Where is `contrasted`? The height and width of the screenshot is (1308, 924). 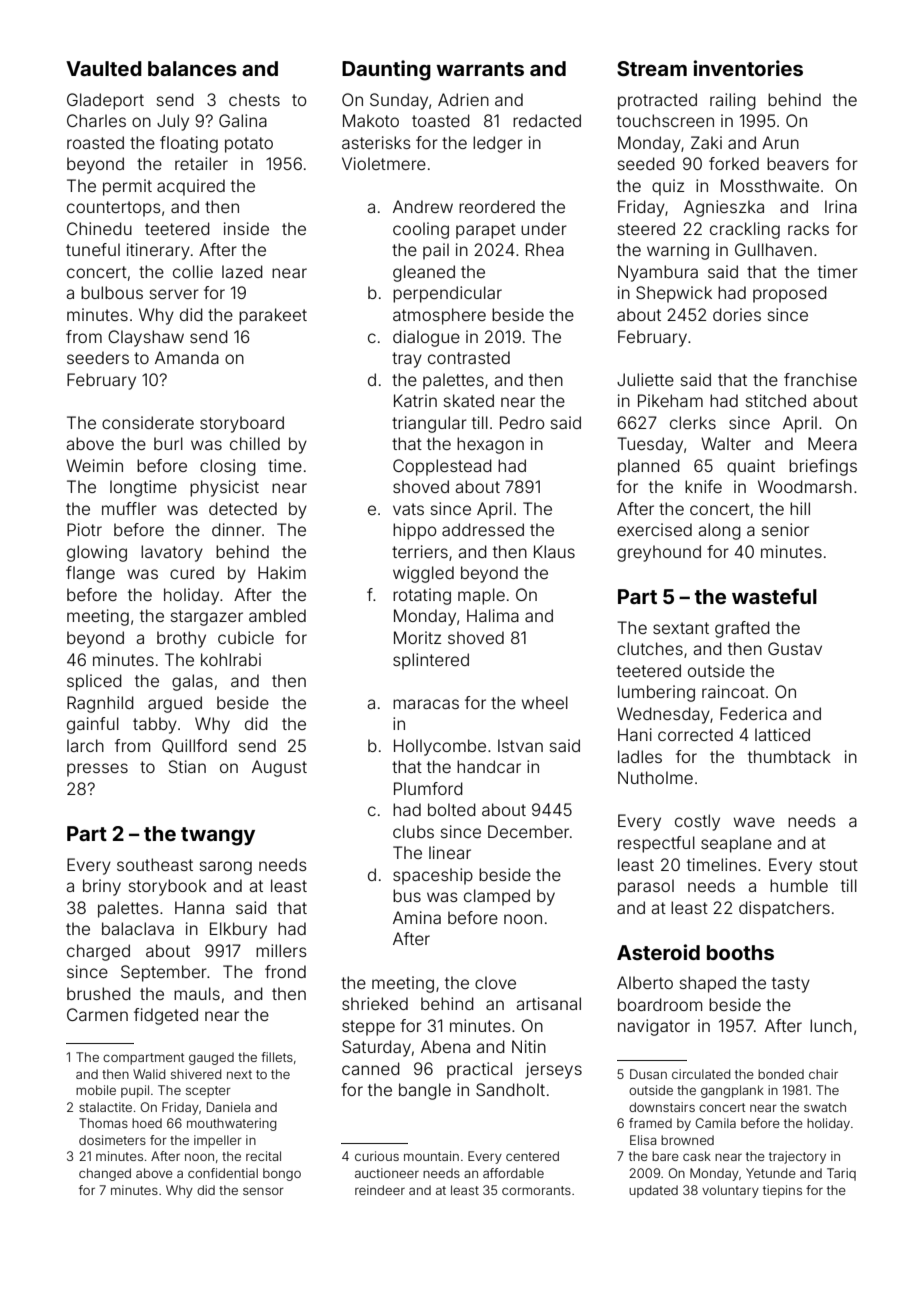
contrasted is located at coordinates (469, 357).
